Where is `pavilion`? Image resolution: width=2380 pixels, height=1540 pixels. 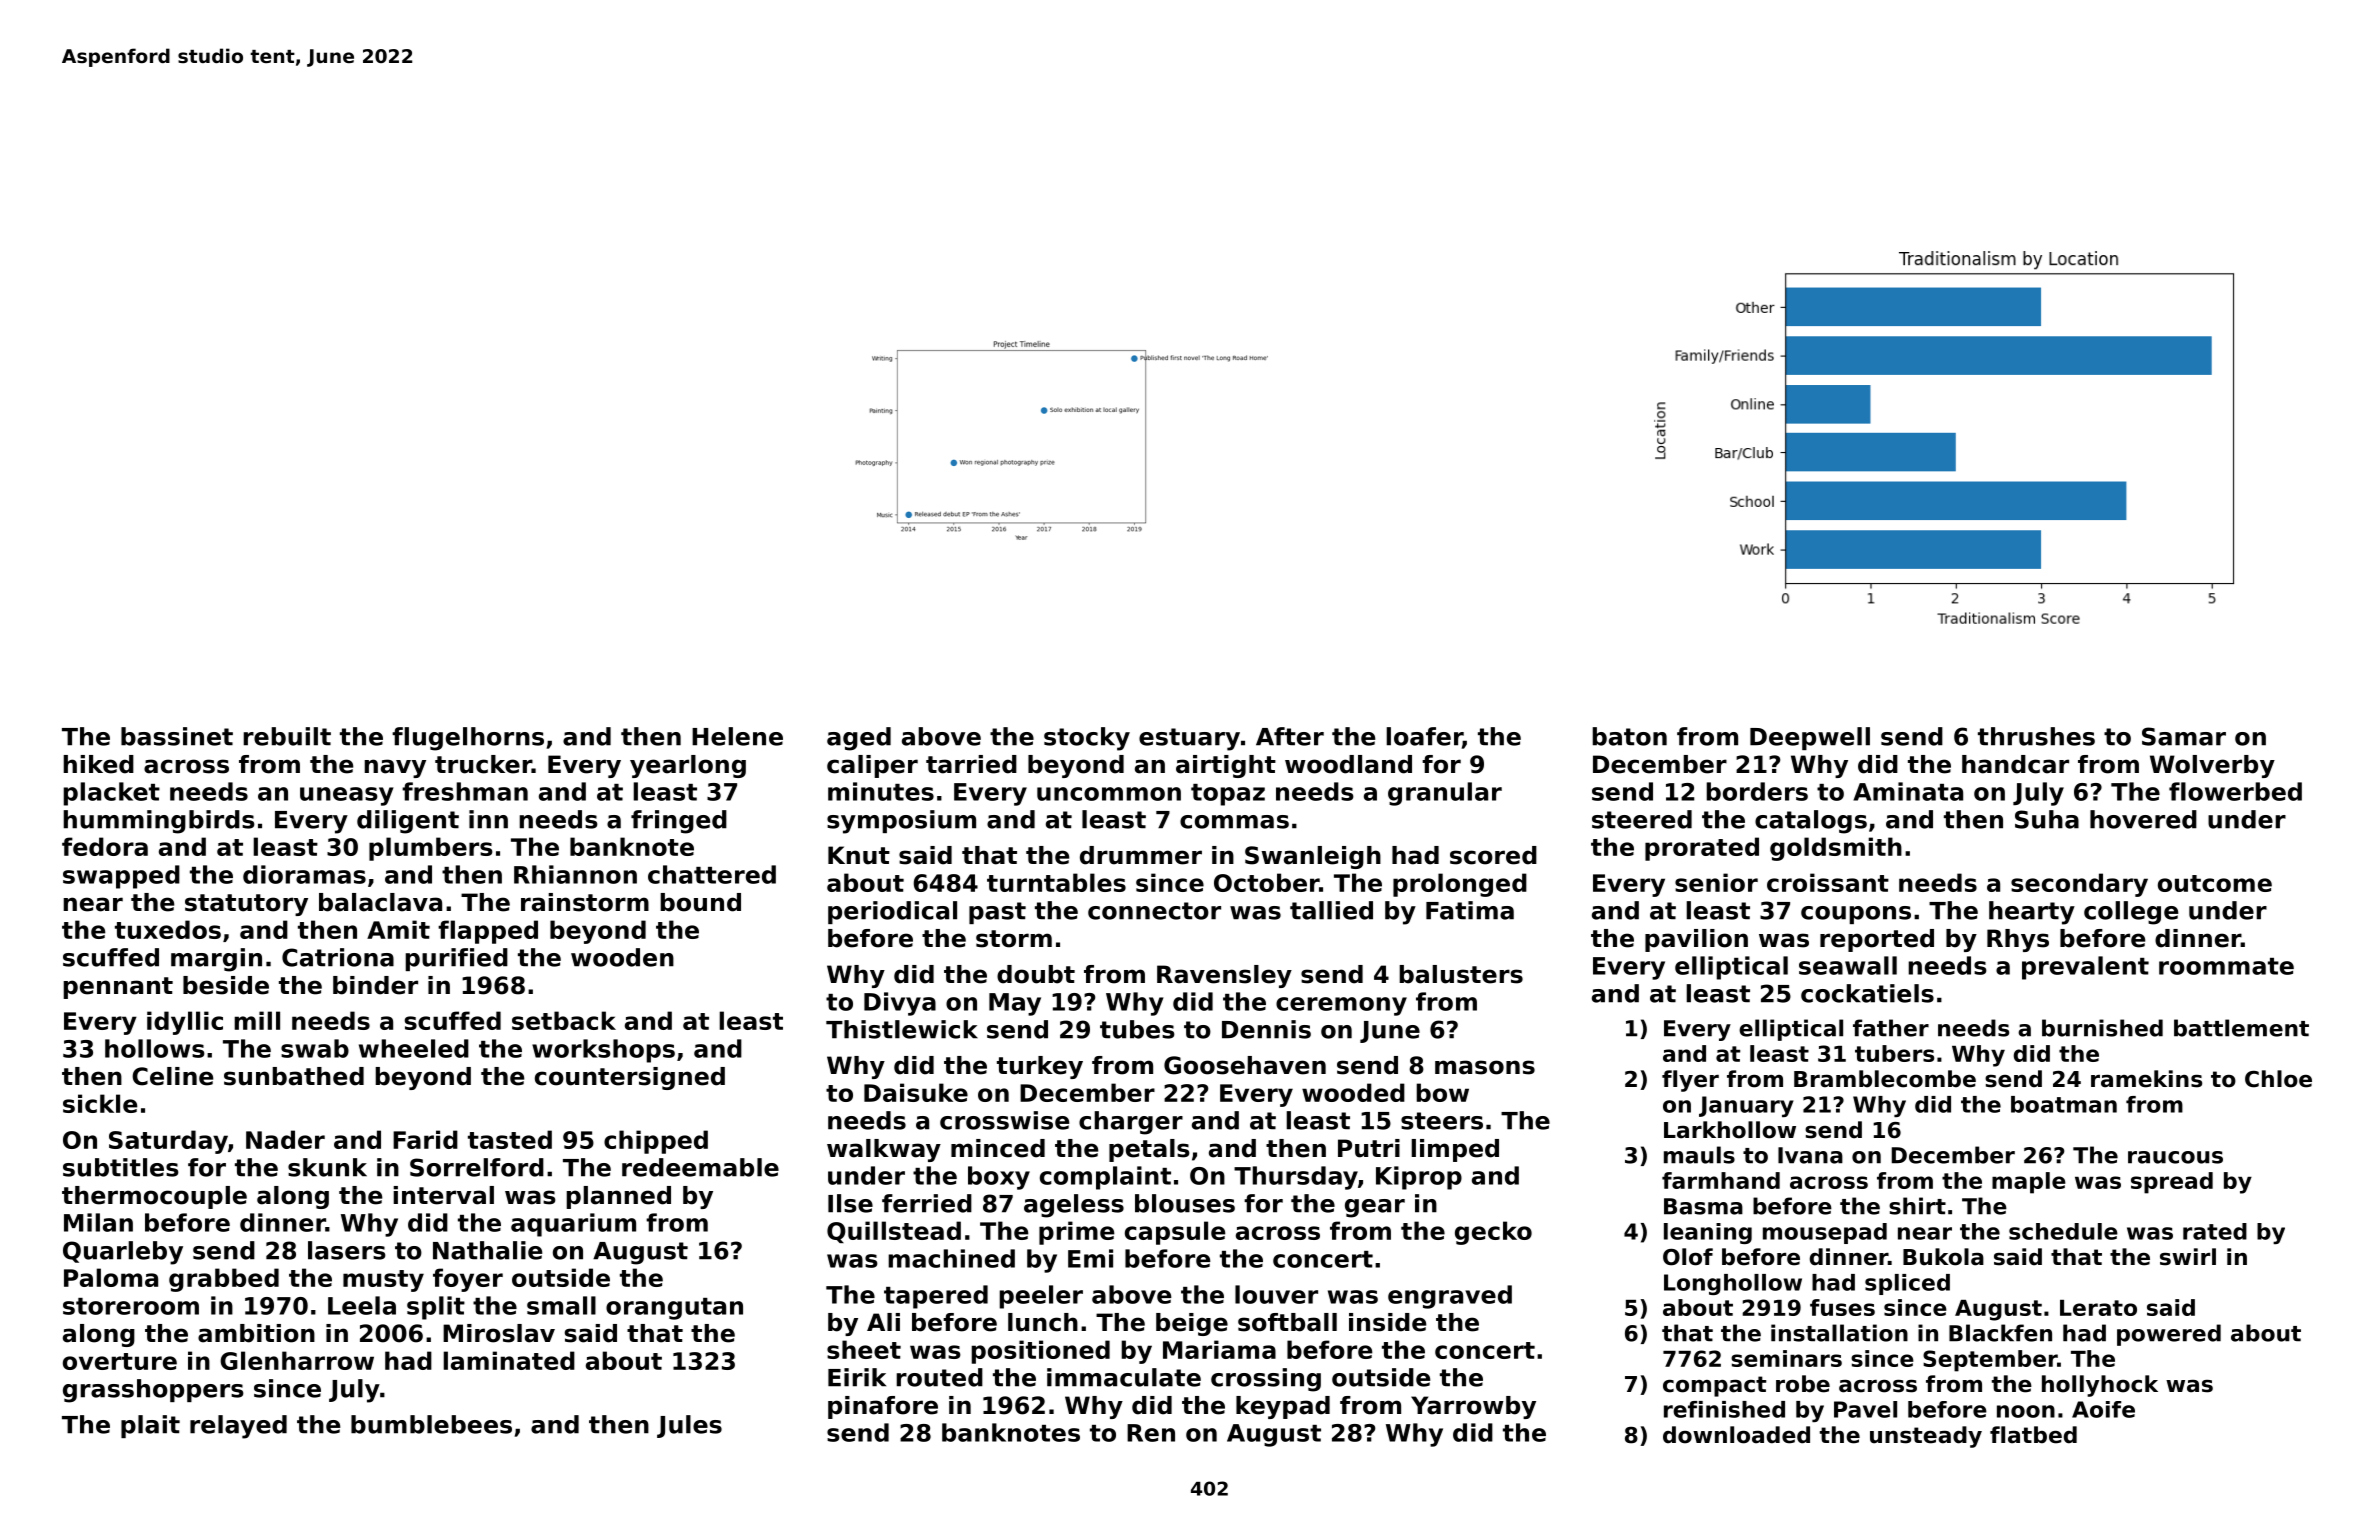 pavilion is located at coordinates (1696, 940).
